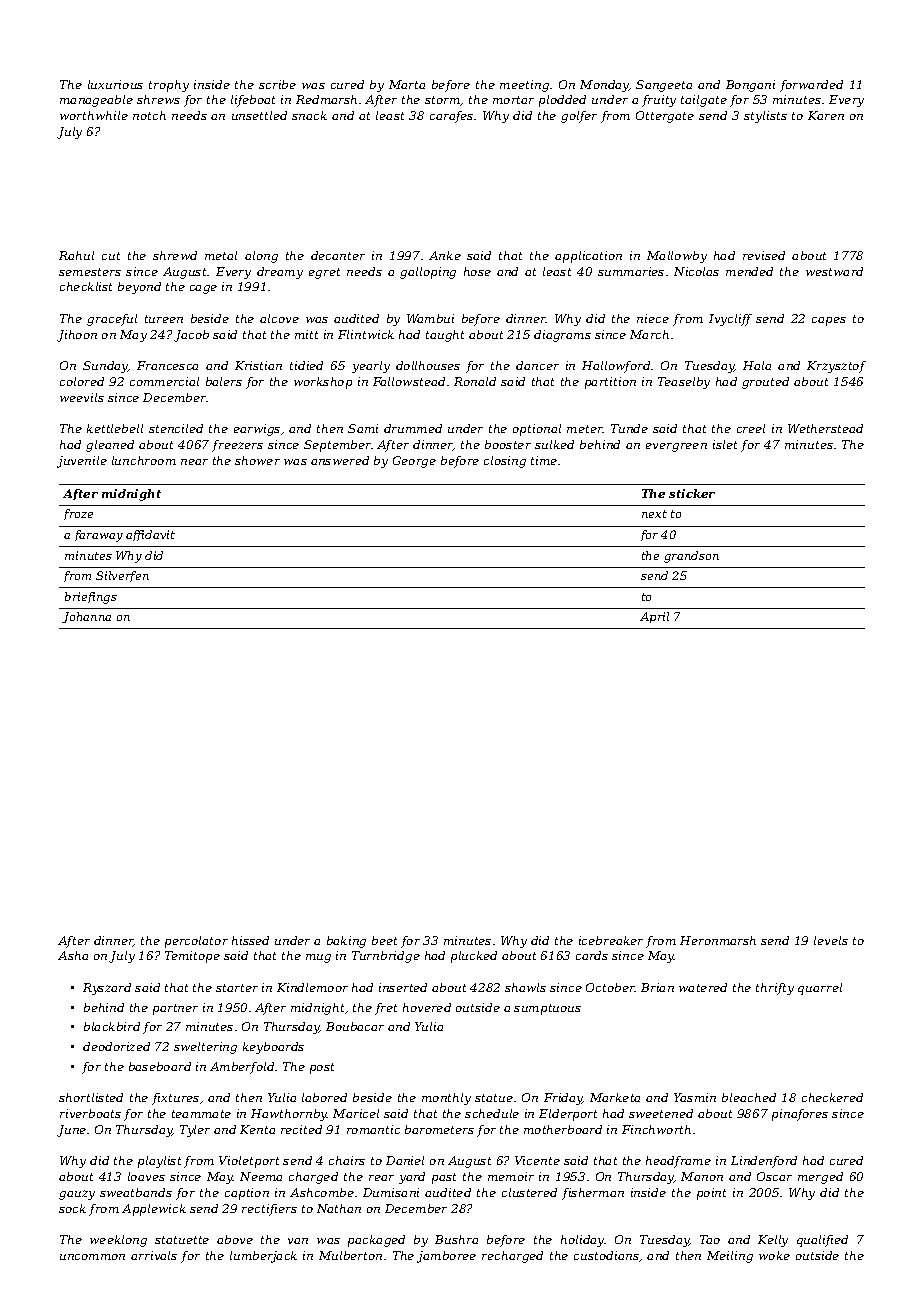 Image resolution: width=924 pixels, height=1308 pixels. What do you see at coordinates (834, 271) in the image?
I see `westward` at bounding box center [834, 271].
